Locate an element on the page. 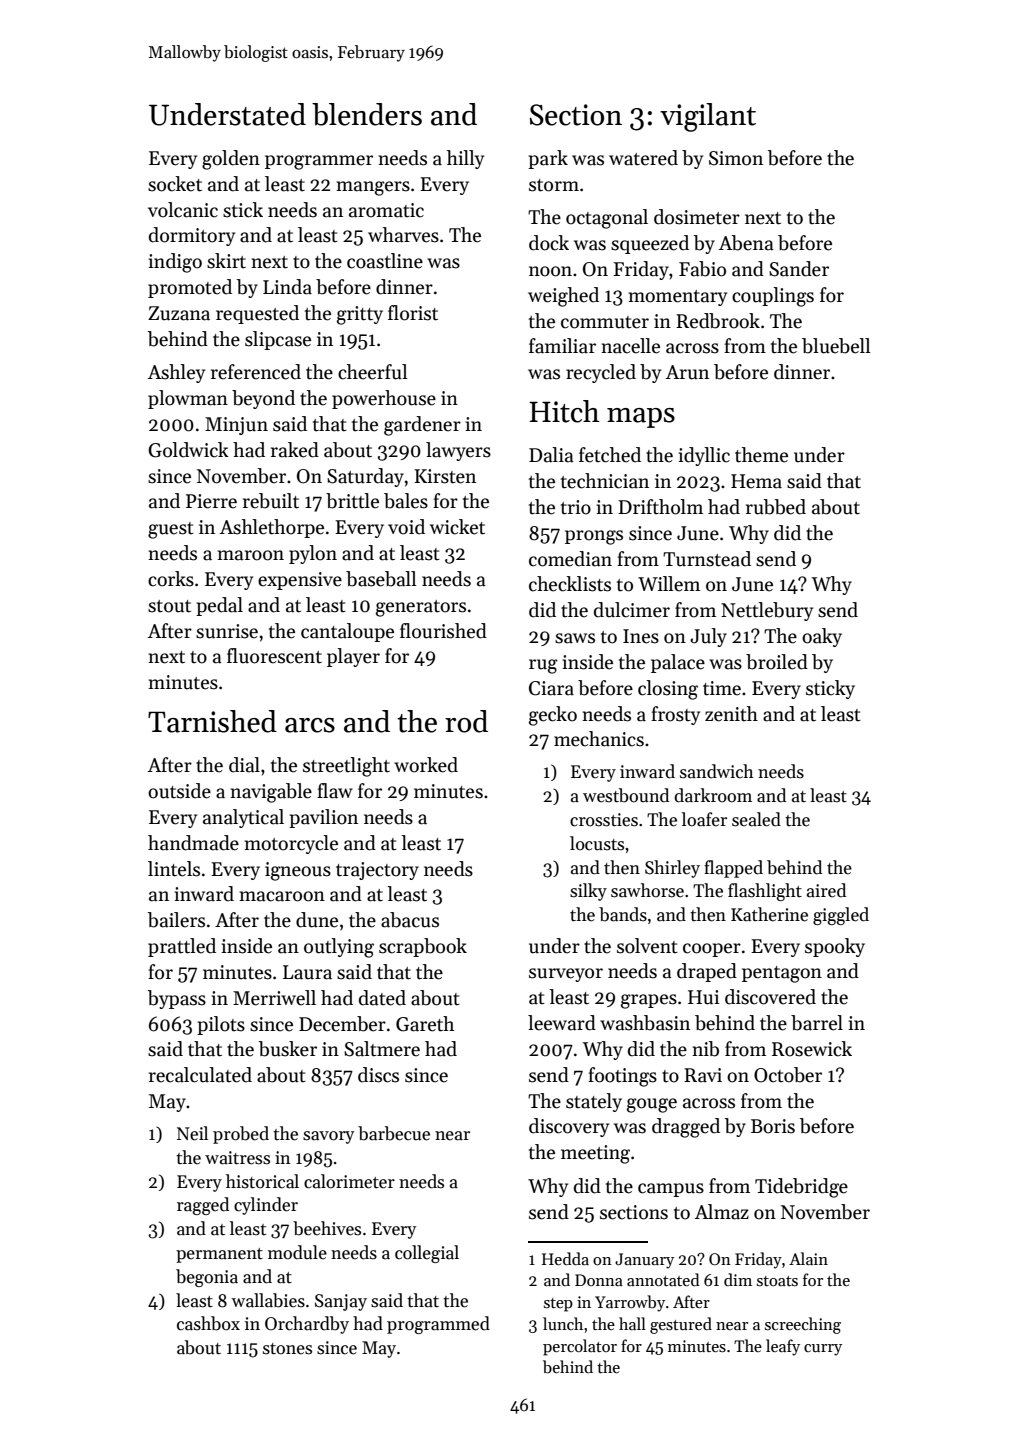 The image size is (1020, 1449). curry is located at coordinates (823, 1350).
